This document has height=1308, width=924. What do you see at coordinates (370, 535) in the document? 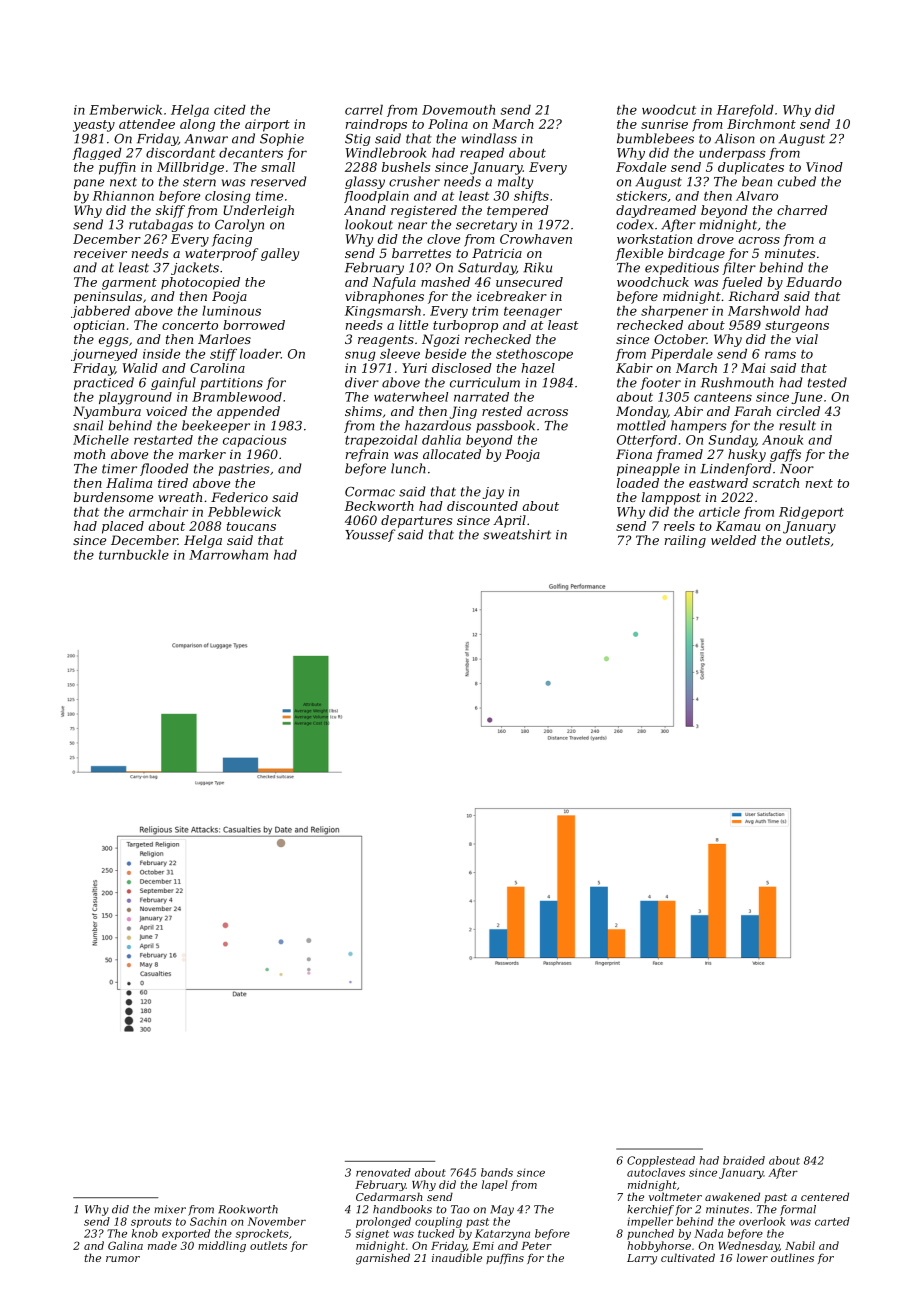
I see `Youssef` at bounding box center [370, 535].
